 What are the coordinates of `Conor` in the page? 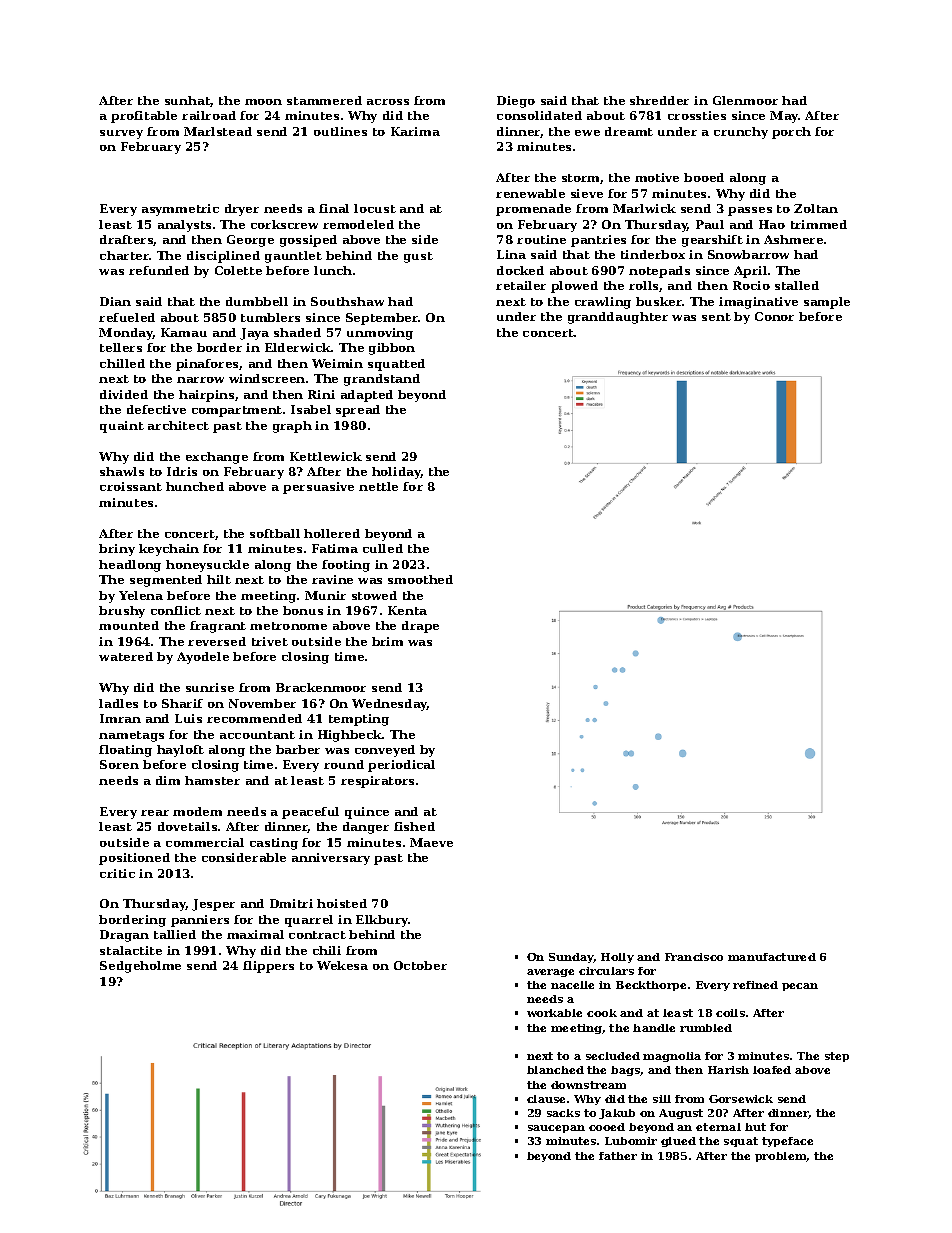 It's located at (774, 316).
